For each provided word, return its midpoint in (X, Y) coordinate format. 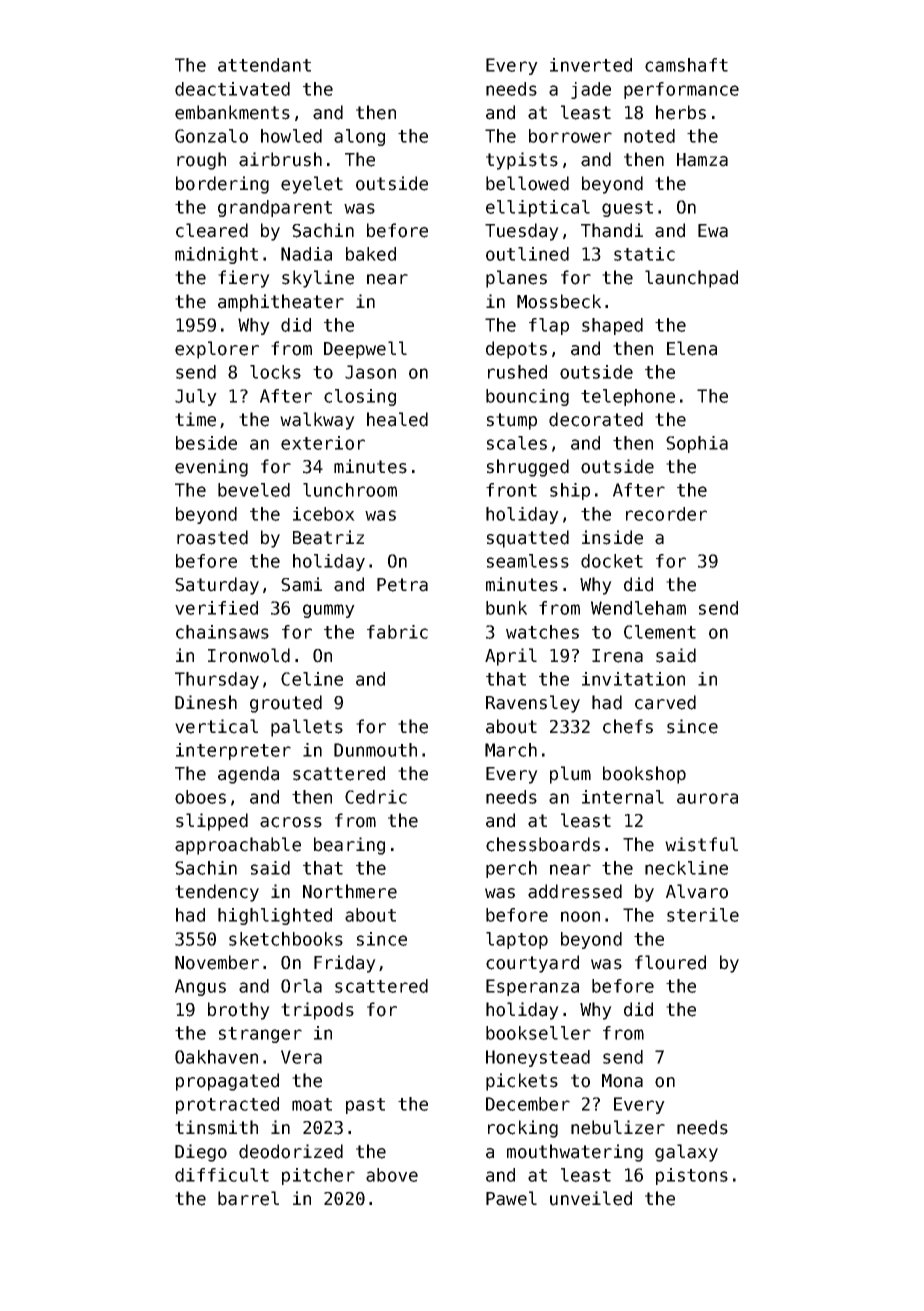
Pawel (511, 1198)
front (511, 490)
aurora (707, 798)
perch (511, 869)
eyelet (312, 185)
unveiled (591, 1198)
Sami (301, 584)
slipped (212, 822)
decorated (596, 419)
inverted (591, 65)
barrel (248, 1198)
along (359, 137)
